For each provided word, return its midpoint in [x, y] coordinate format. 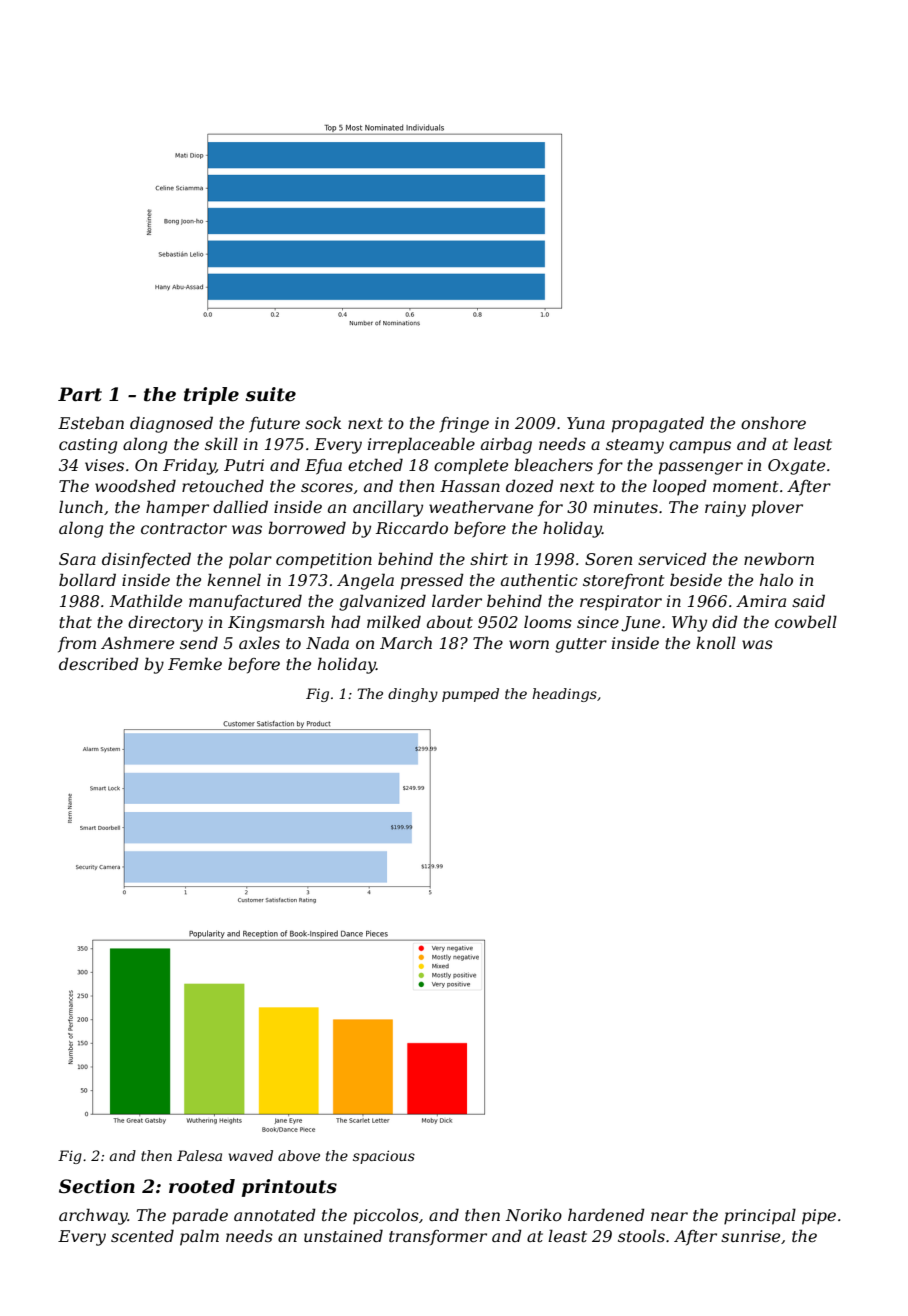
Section [97, 1186]
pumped [470, 695]
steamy [635, 446]
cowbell [806, 621]
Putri [244, 465]
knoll [716, 642]
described [99, 663]
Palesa [199, 1155]
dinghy [413, 695]
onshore [773, 422]
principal [760, 1216]
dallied [240, 506]
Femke [195, 663]
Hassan [470, 486]
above [299, 1155]
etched [375, 464]
